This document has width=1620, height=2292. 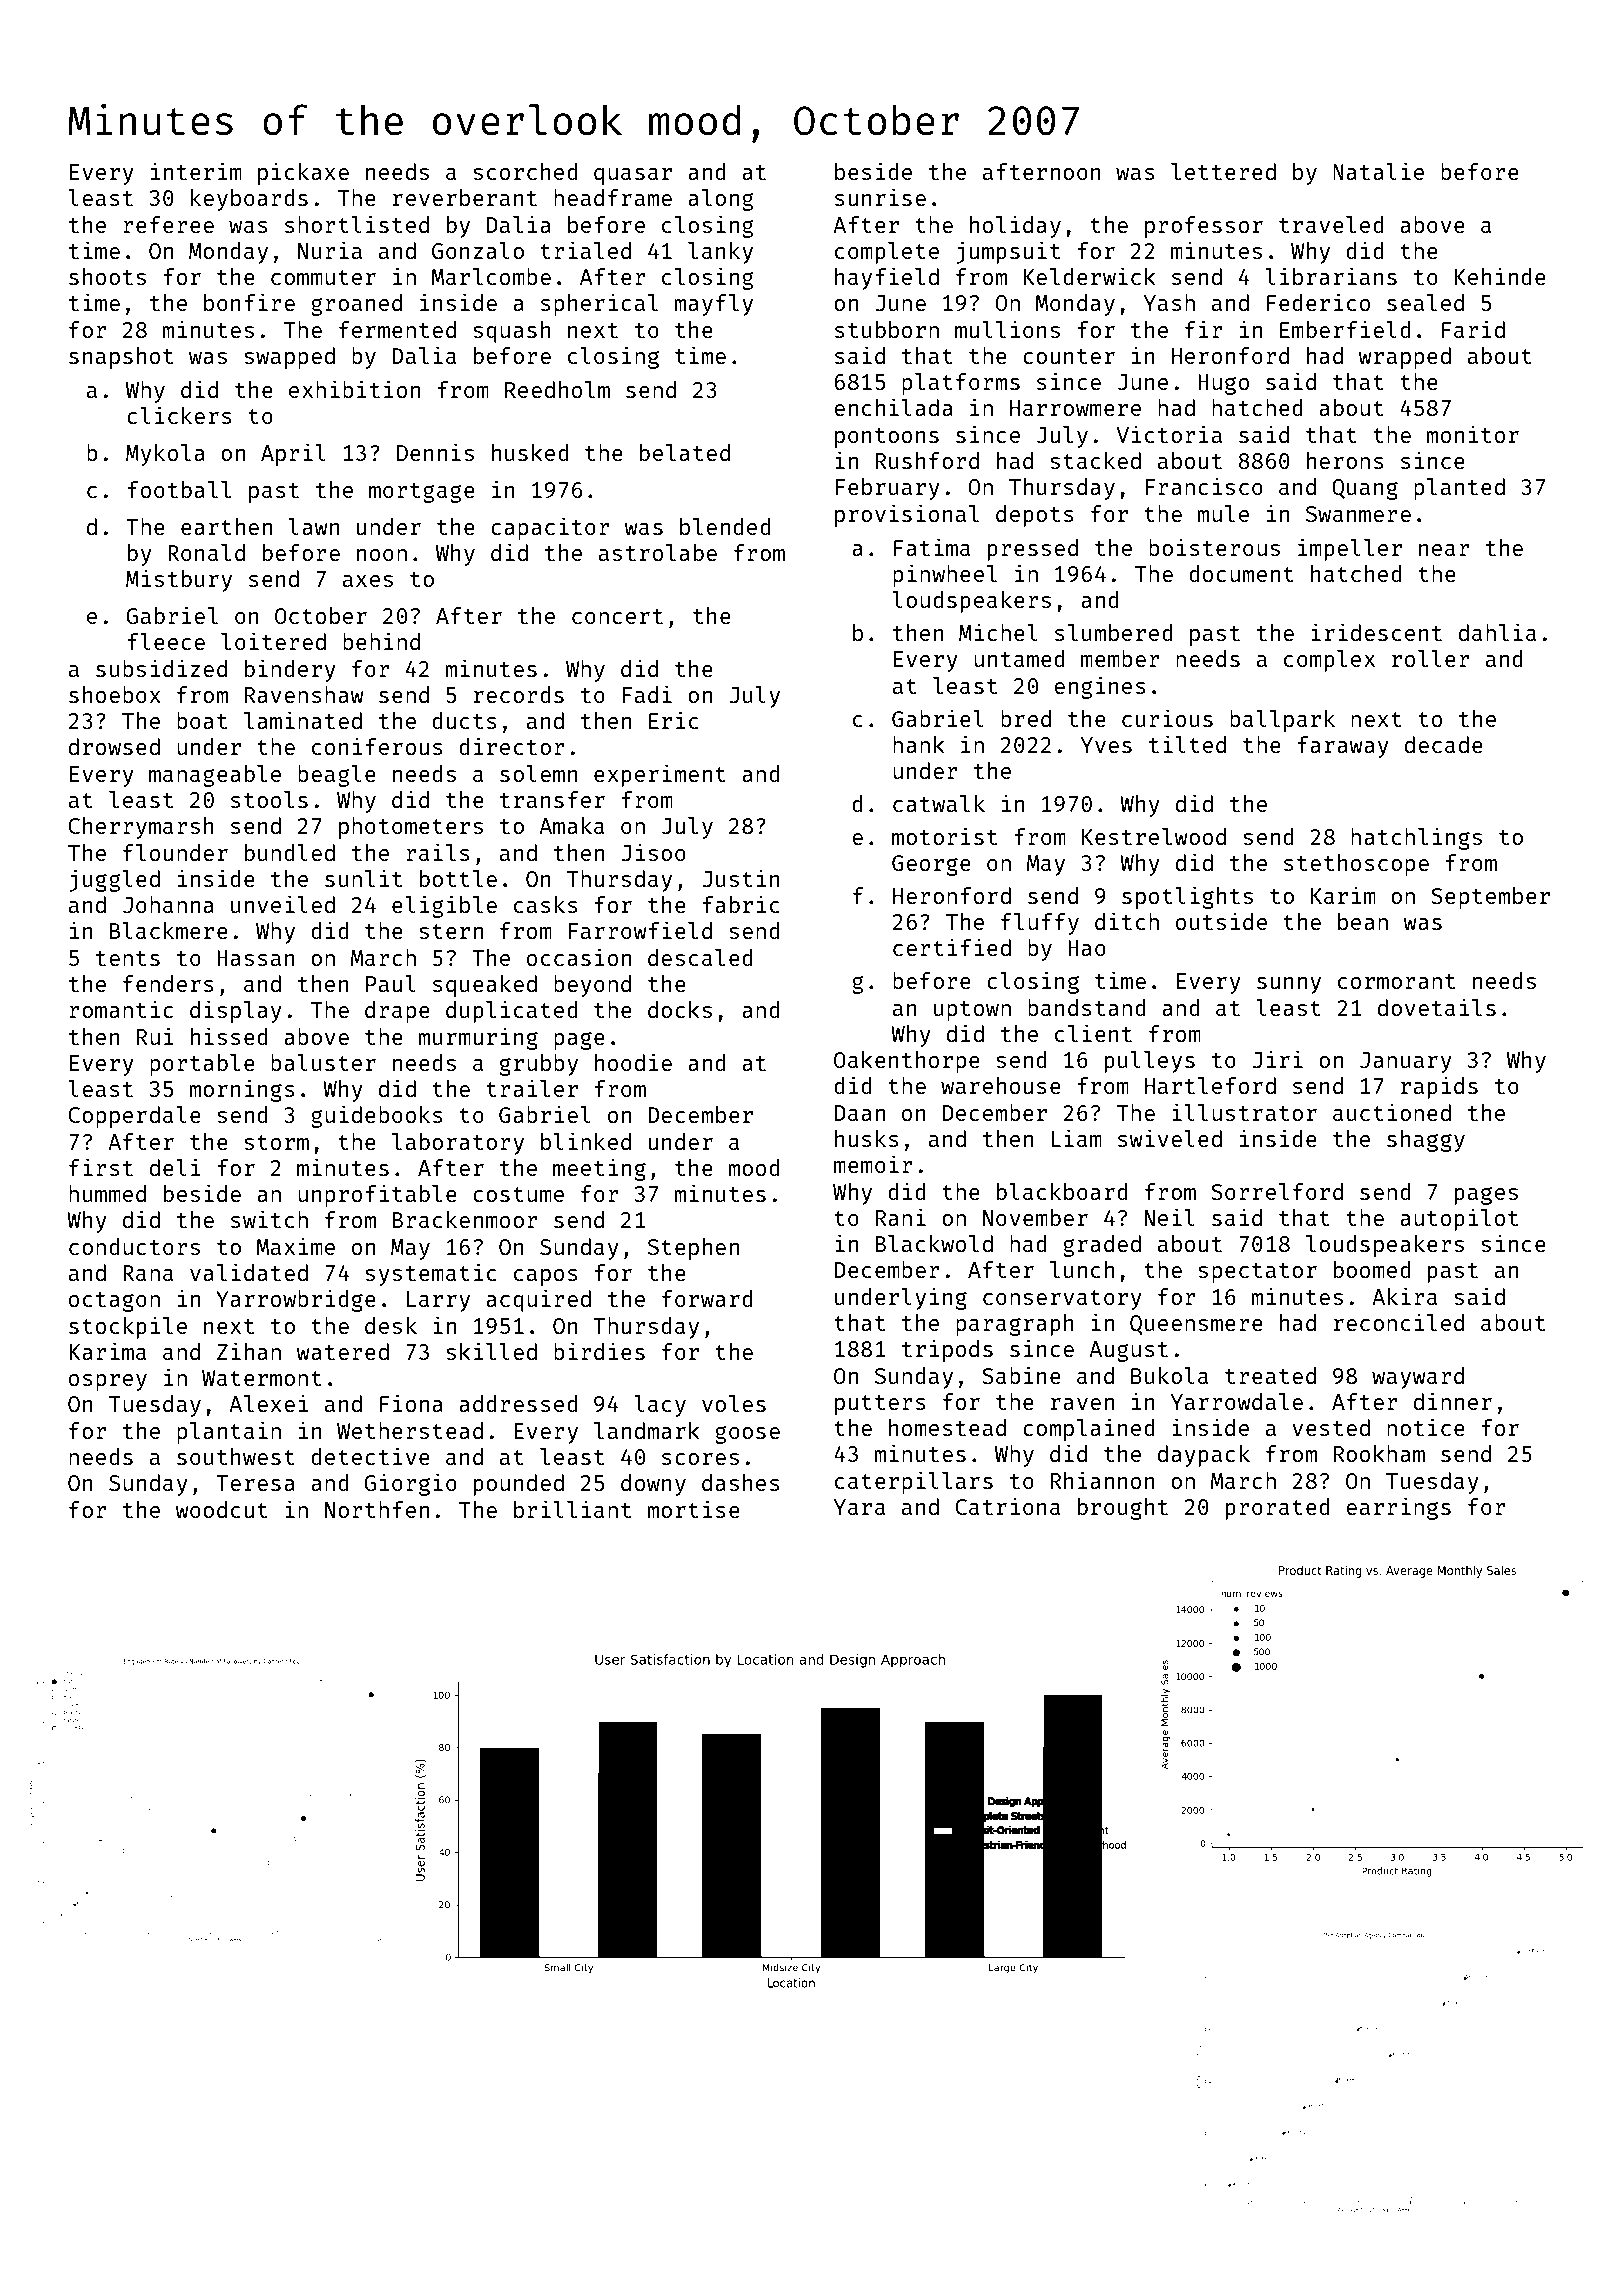 What do you see at coordinates (381, 641) in the document?
I see `behind` at bounding box center [381, 641].
